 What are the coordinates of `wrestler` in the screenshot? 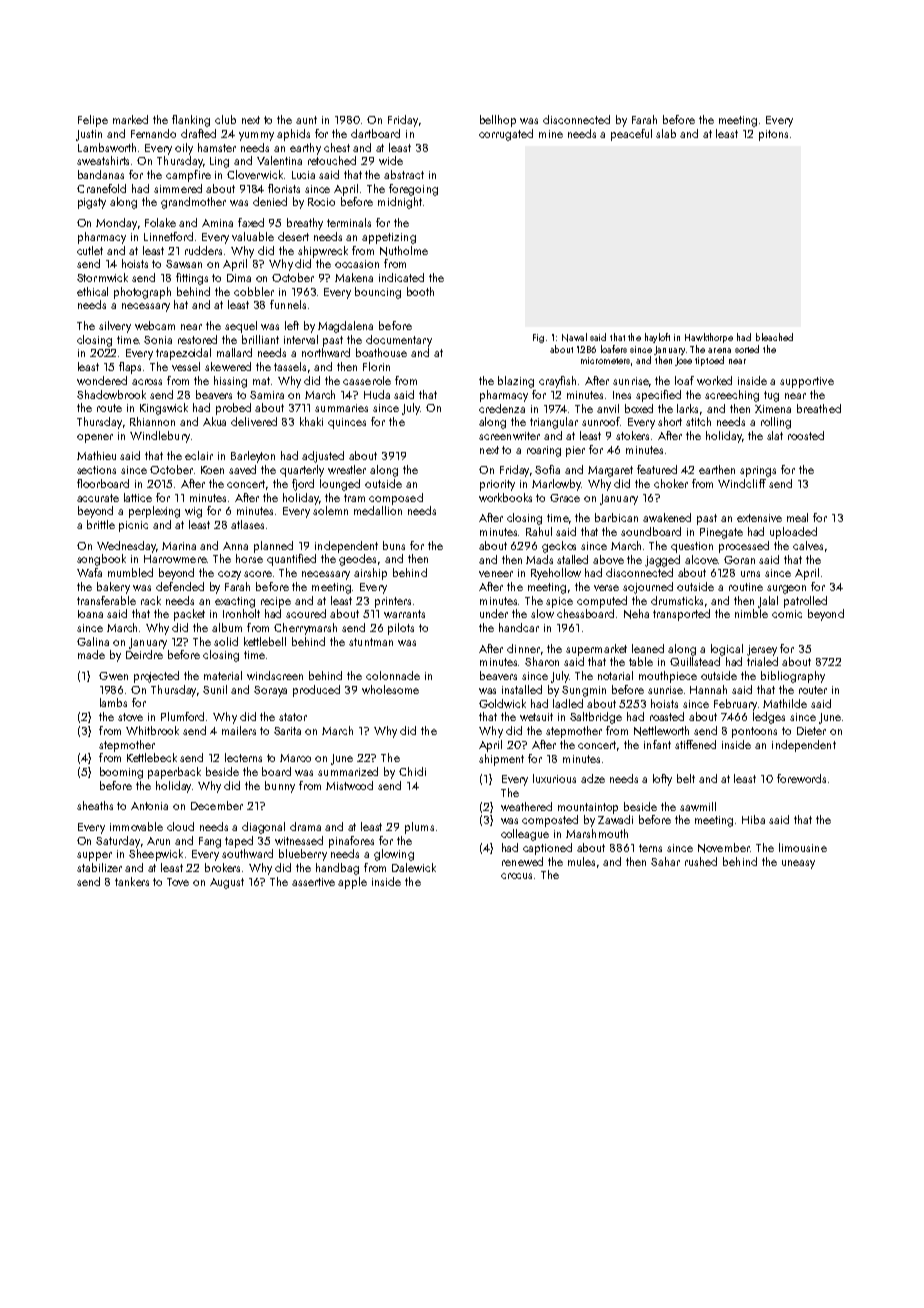 It's located at (347, 469).
